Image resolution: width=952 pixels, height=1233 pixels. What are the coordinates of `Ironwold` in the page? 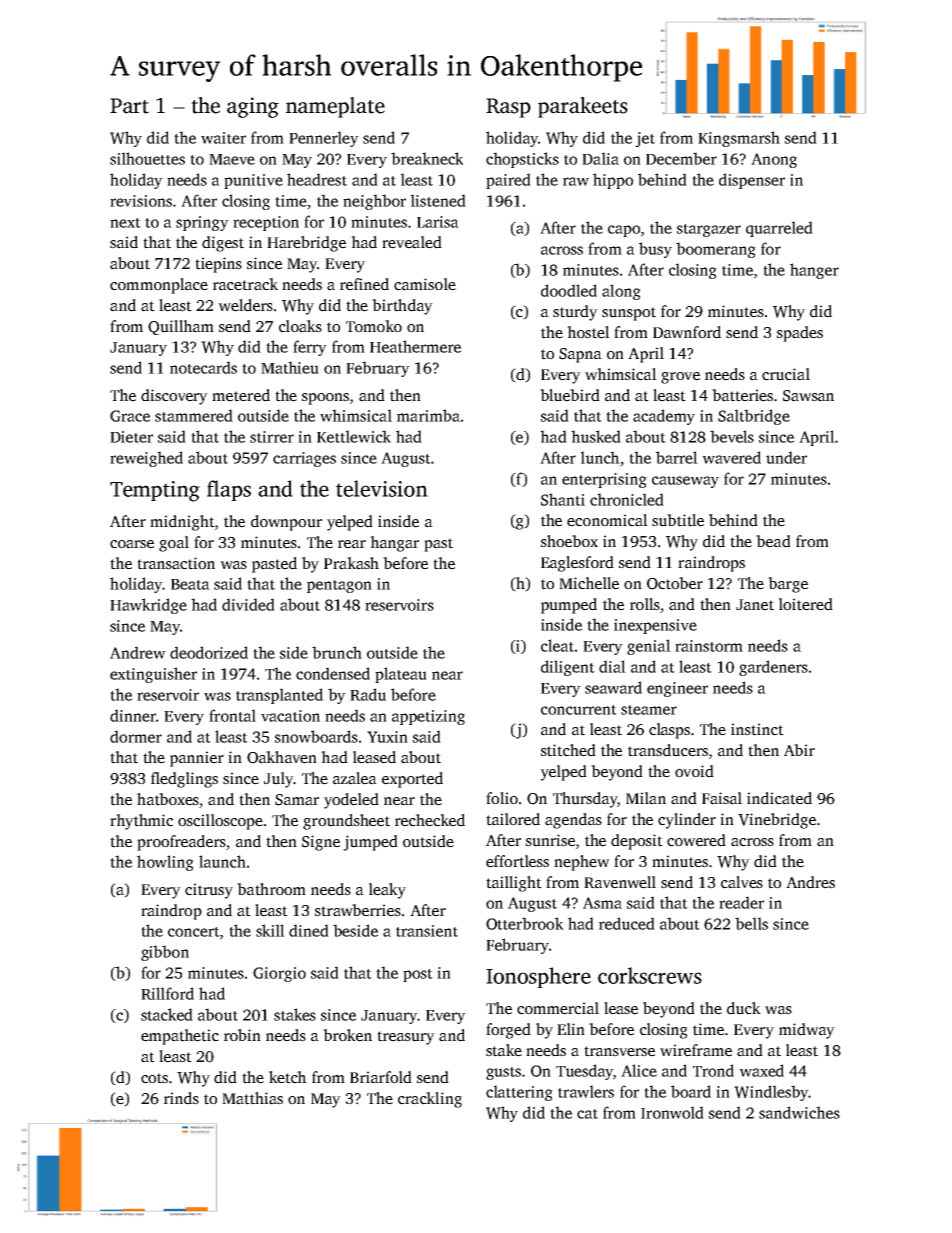 It's located at (672, 1112).
